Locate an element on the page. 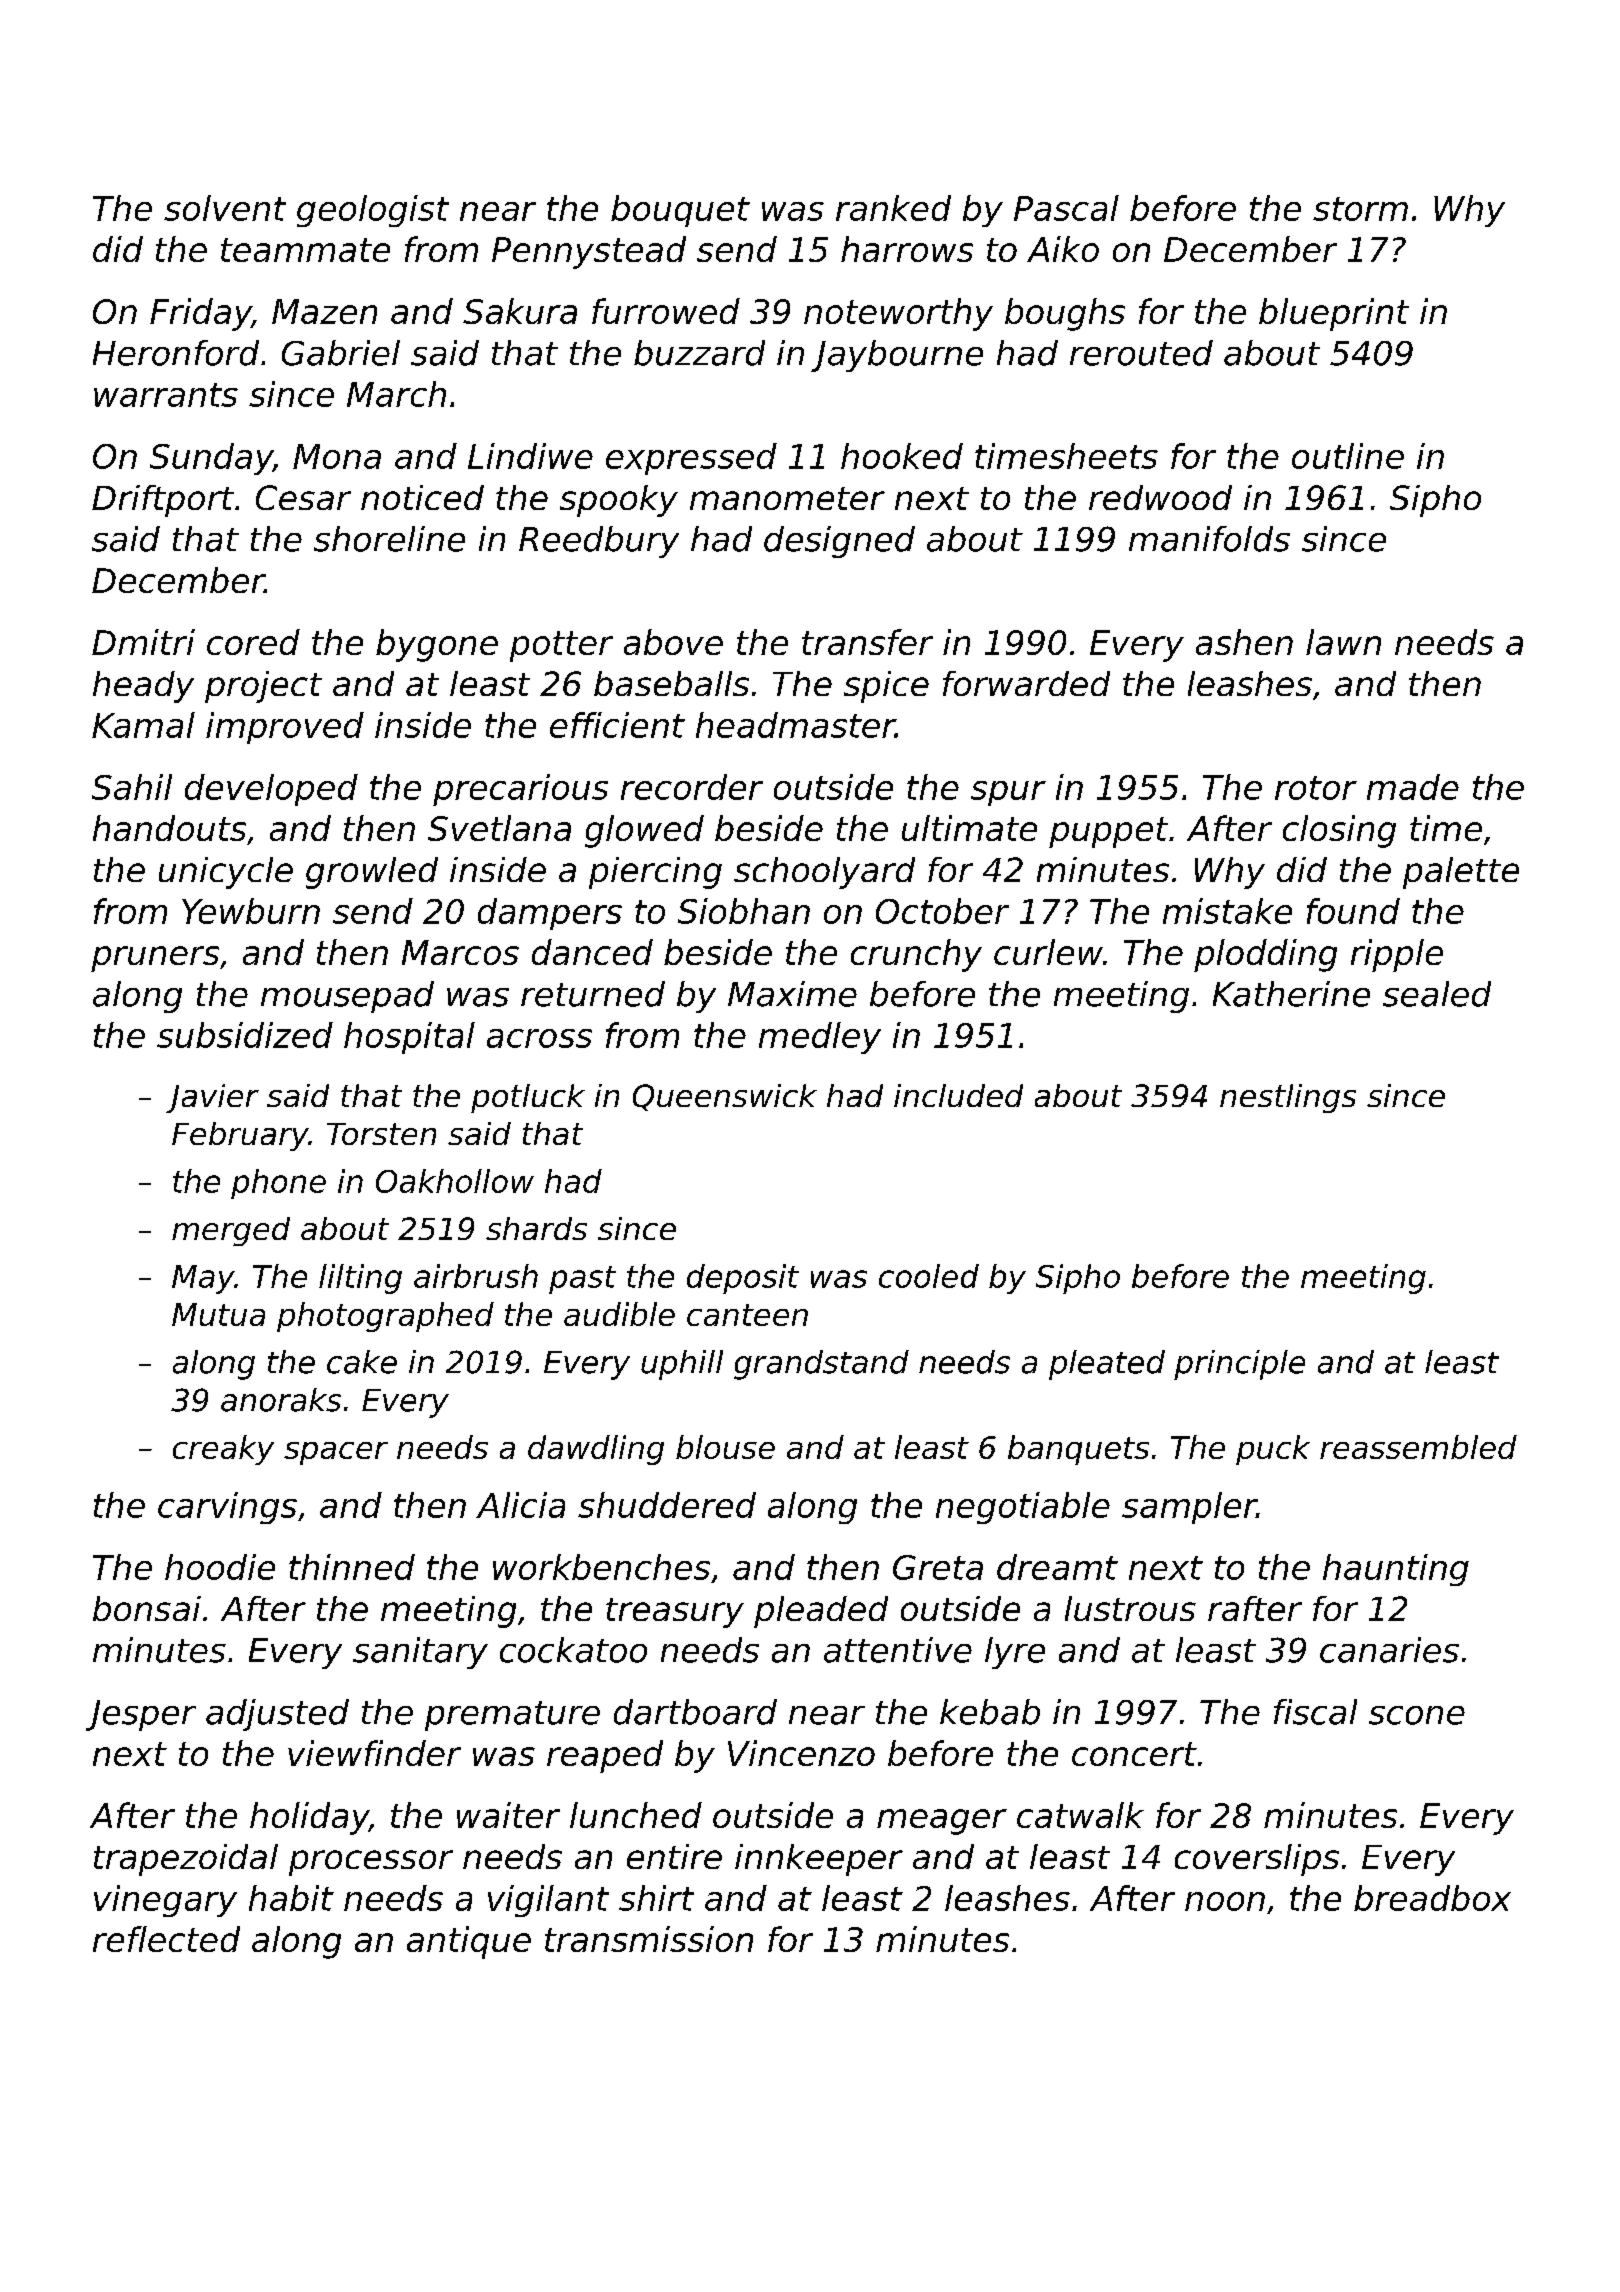  developed is located at coordinates (271, 790).
